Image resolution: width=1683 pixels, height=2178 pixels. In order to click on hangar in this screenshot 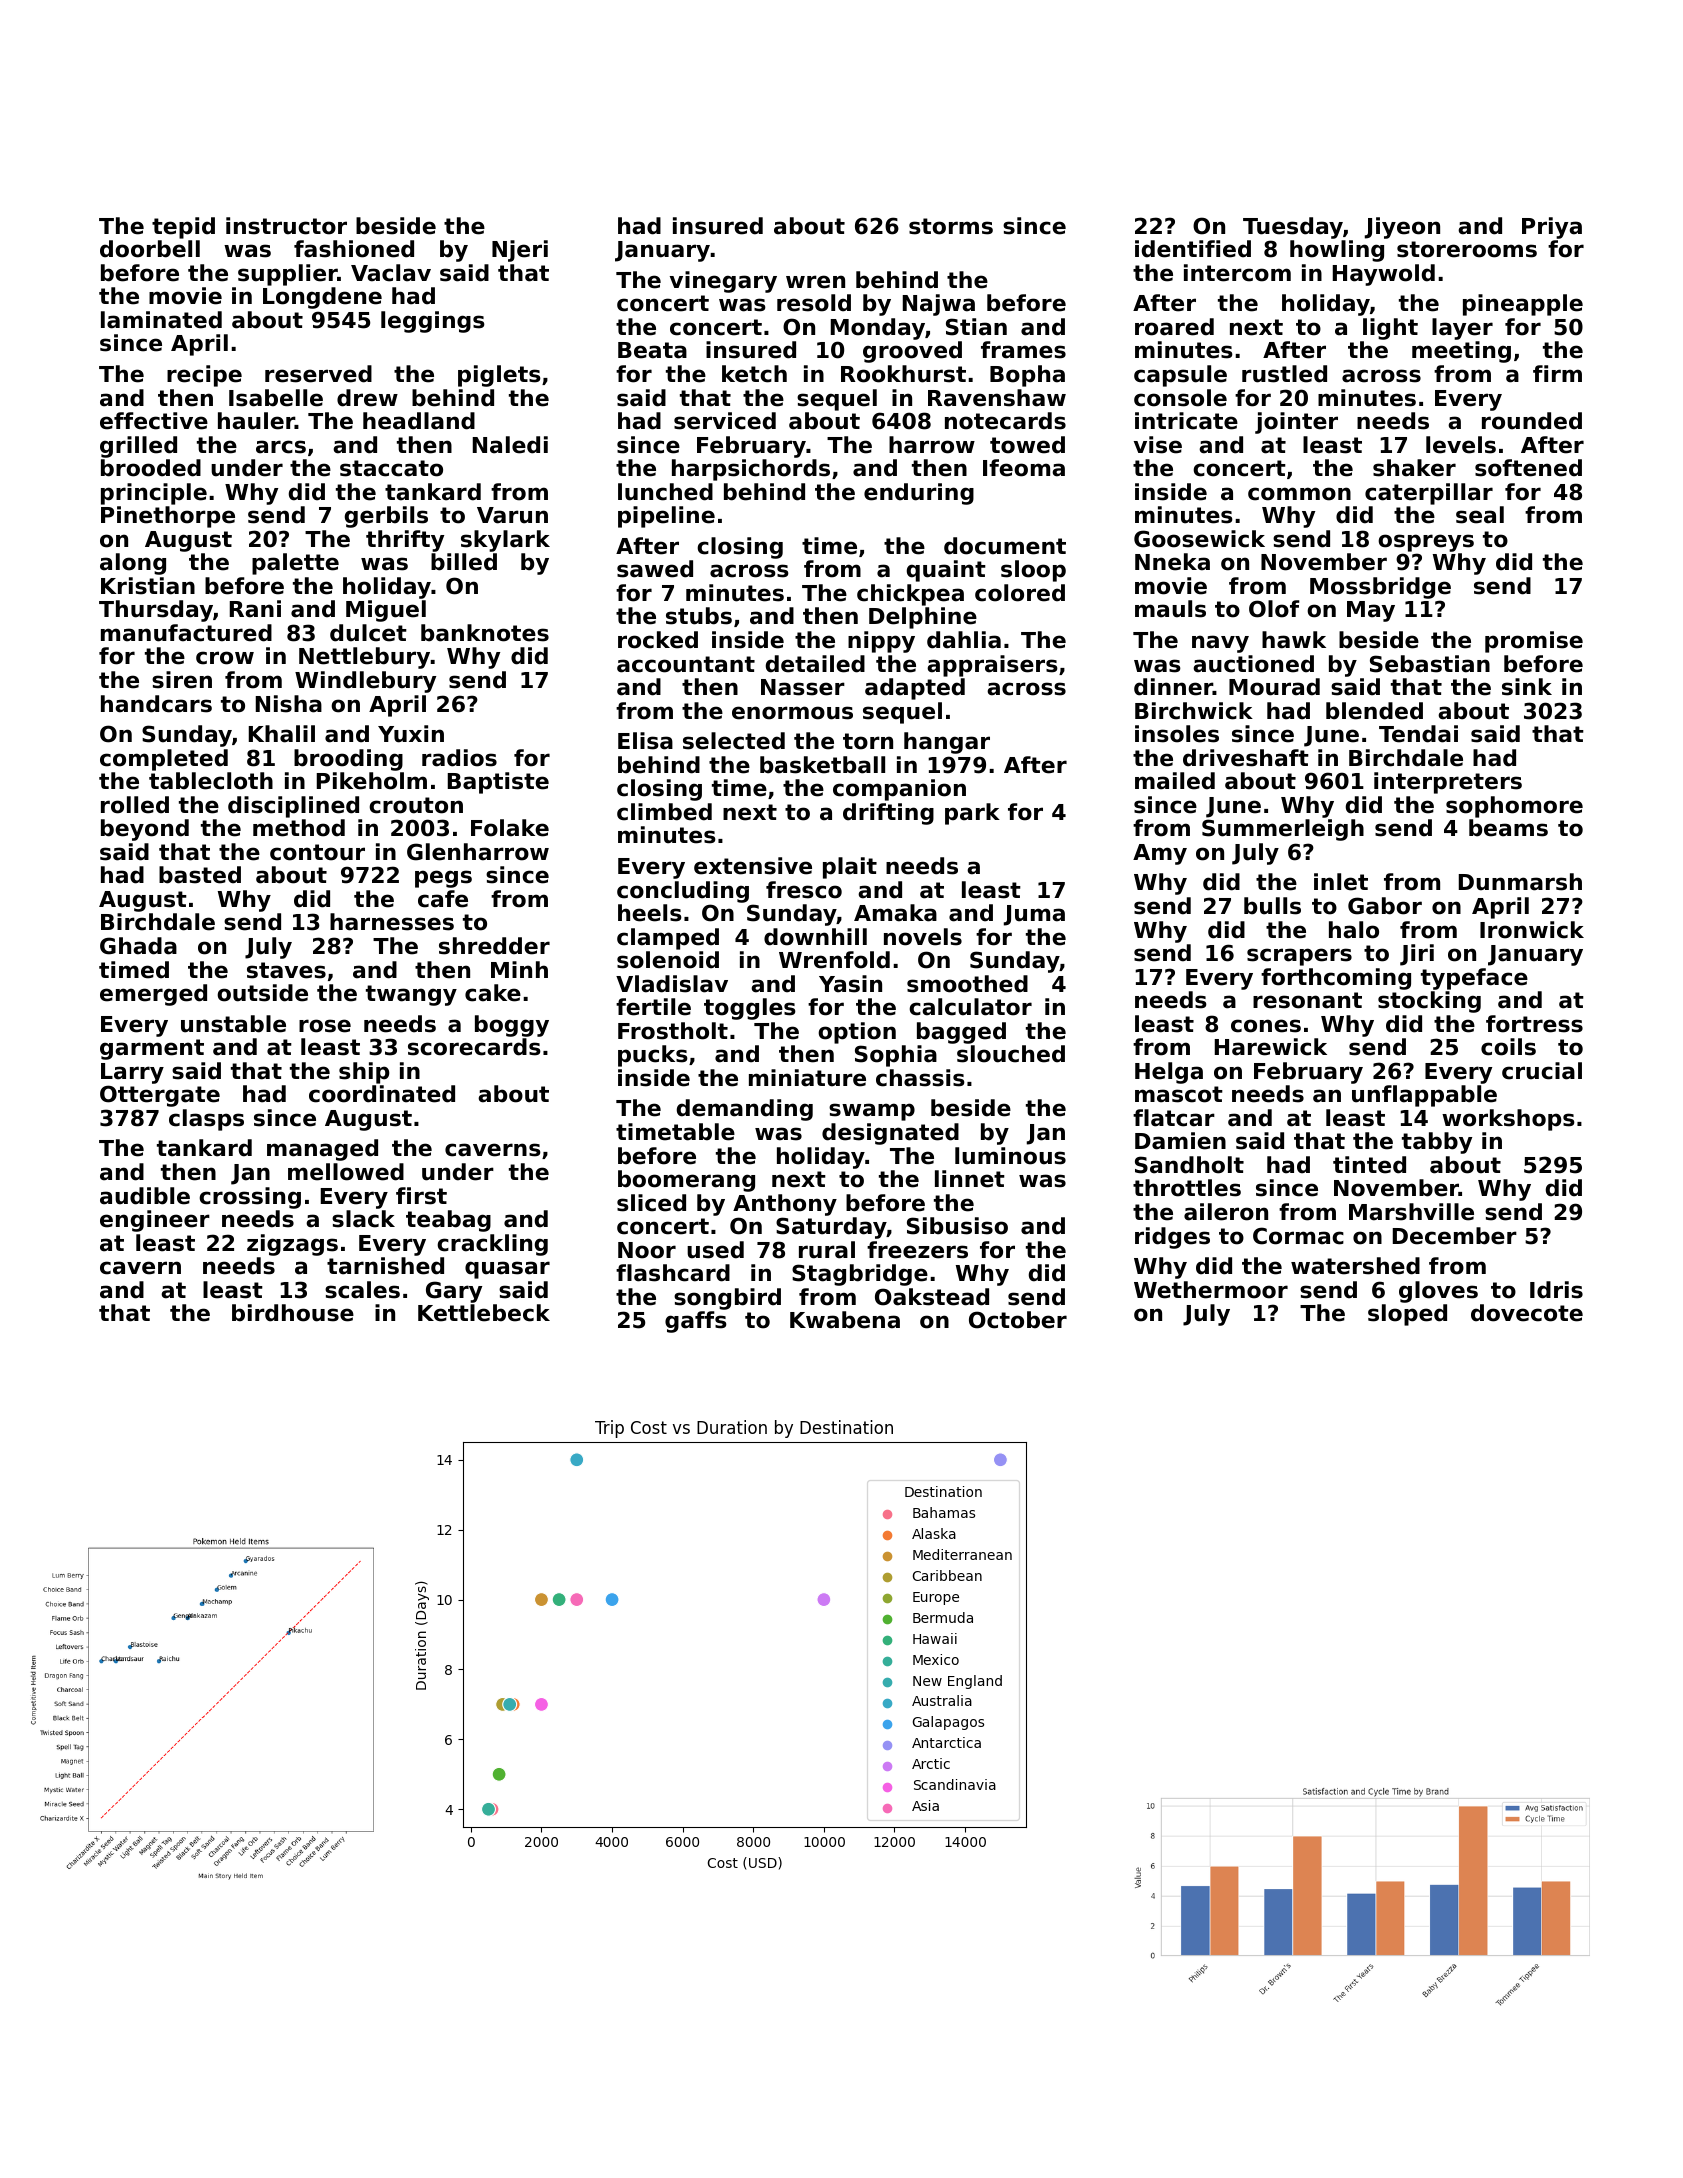, I will do `click(947, 743)`.
